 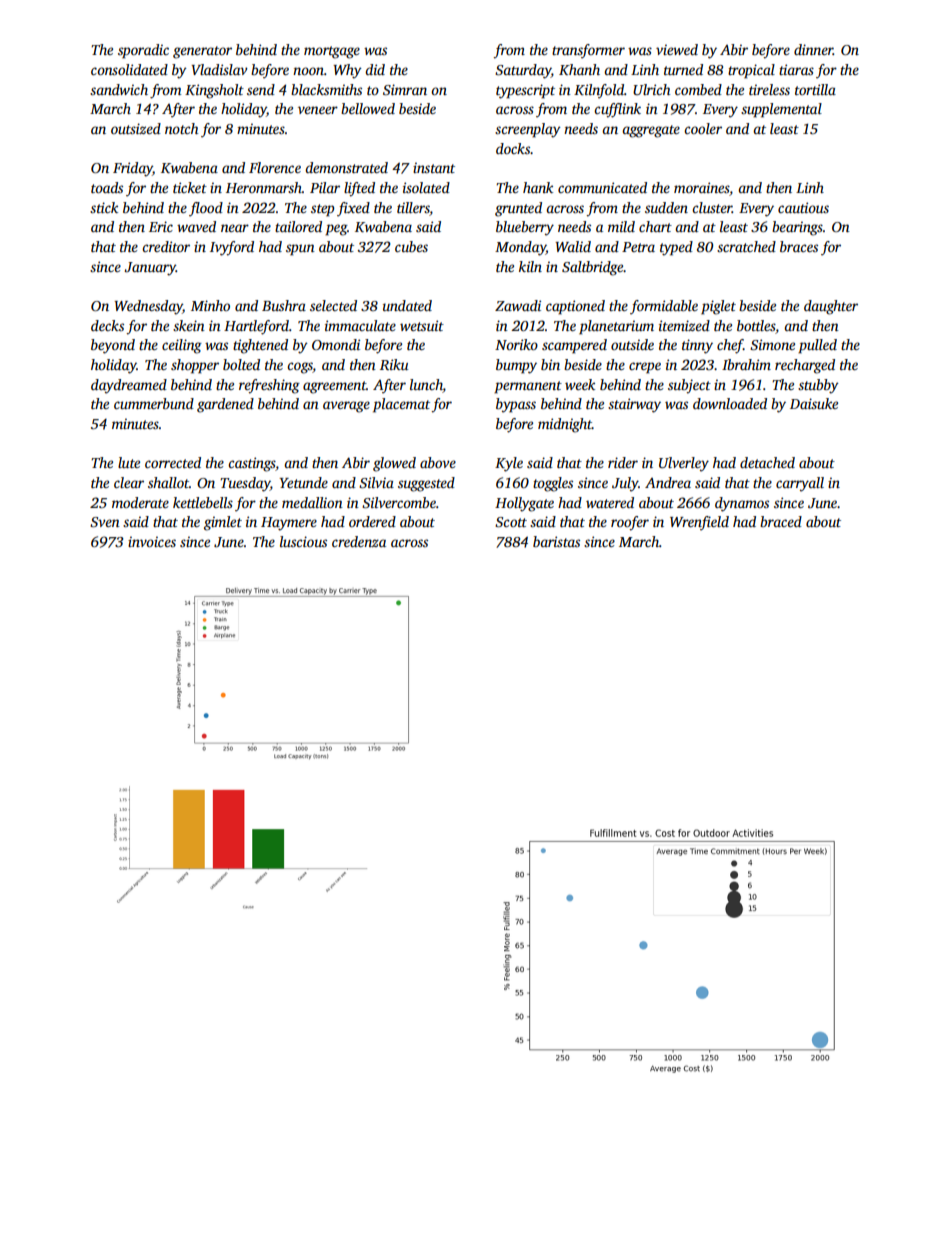 I want to click on Haymere, so click(x=289, y=524).
